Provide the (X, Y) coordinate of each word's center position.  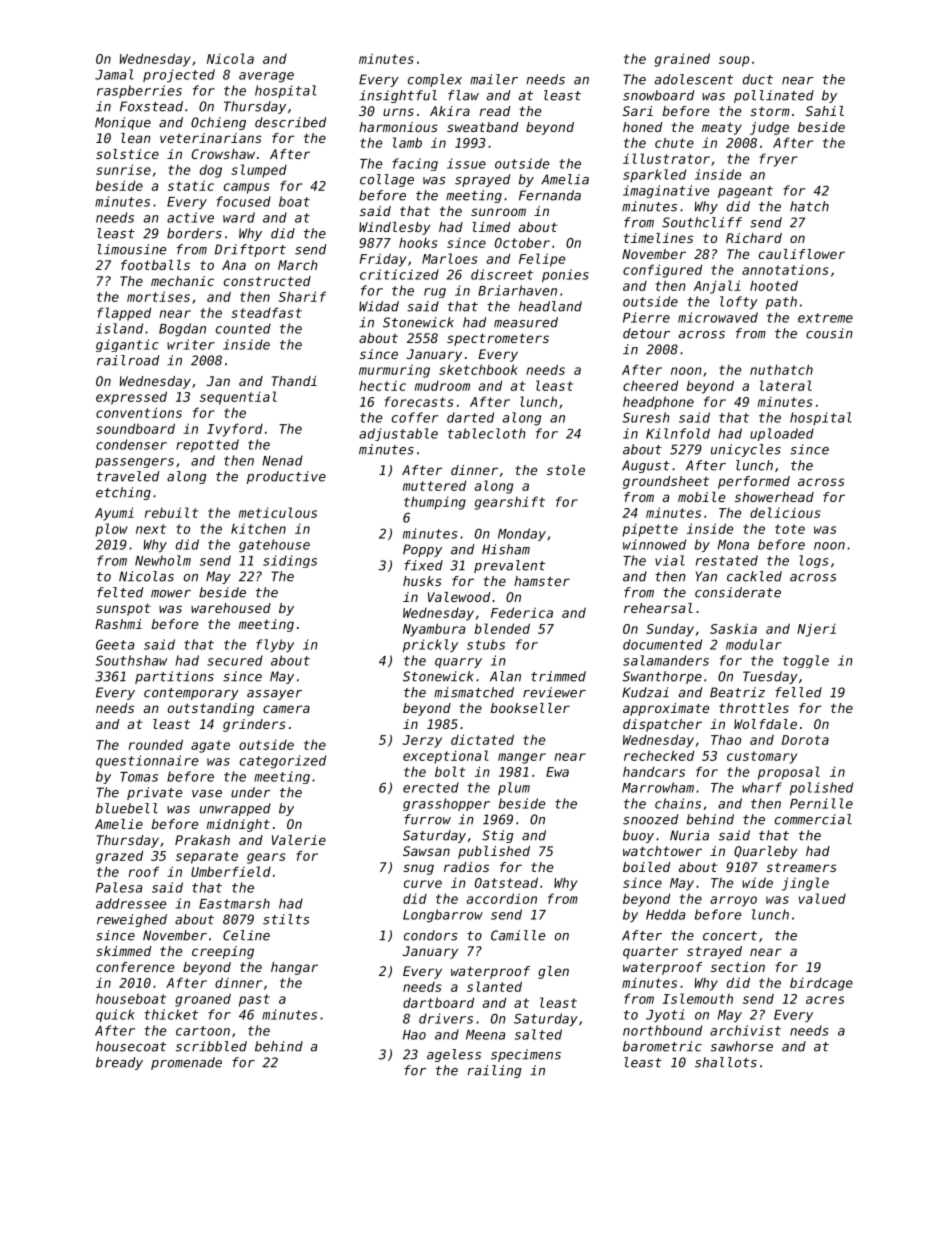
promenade (186, 1063)
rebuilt (171, 512)
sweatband (482, 127)
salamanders (666, 660)
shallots (726, 1062)
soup (734, 61)
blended (502, 628)
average (266, 77)
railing (495, 1071)
